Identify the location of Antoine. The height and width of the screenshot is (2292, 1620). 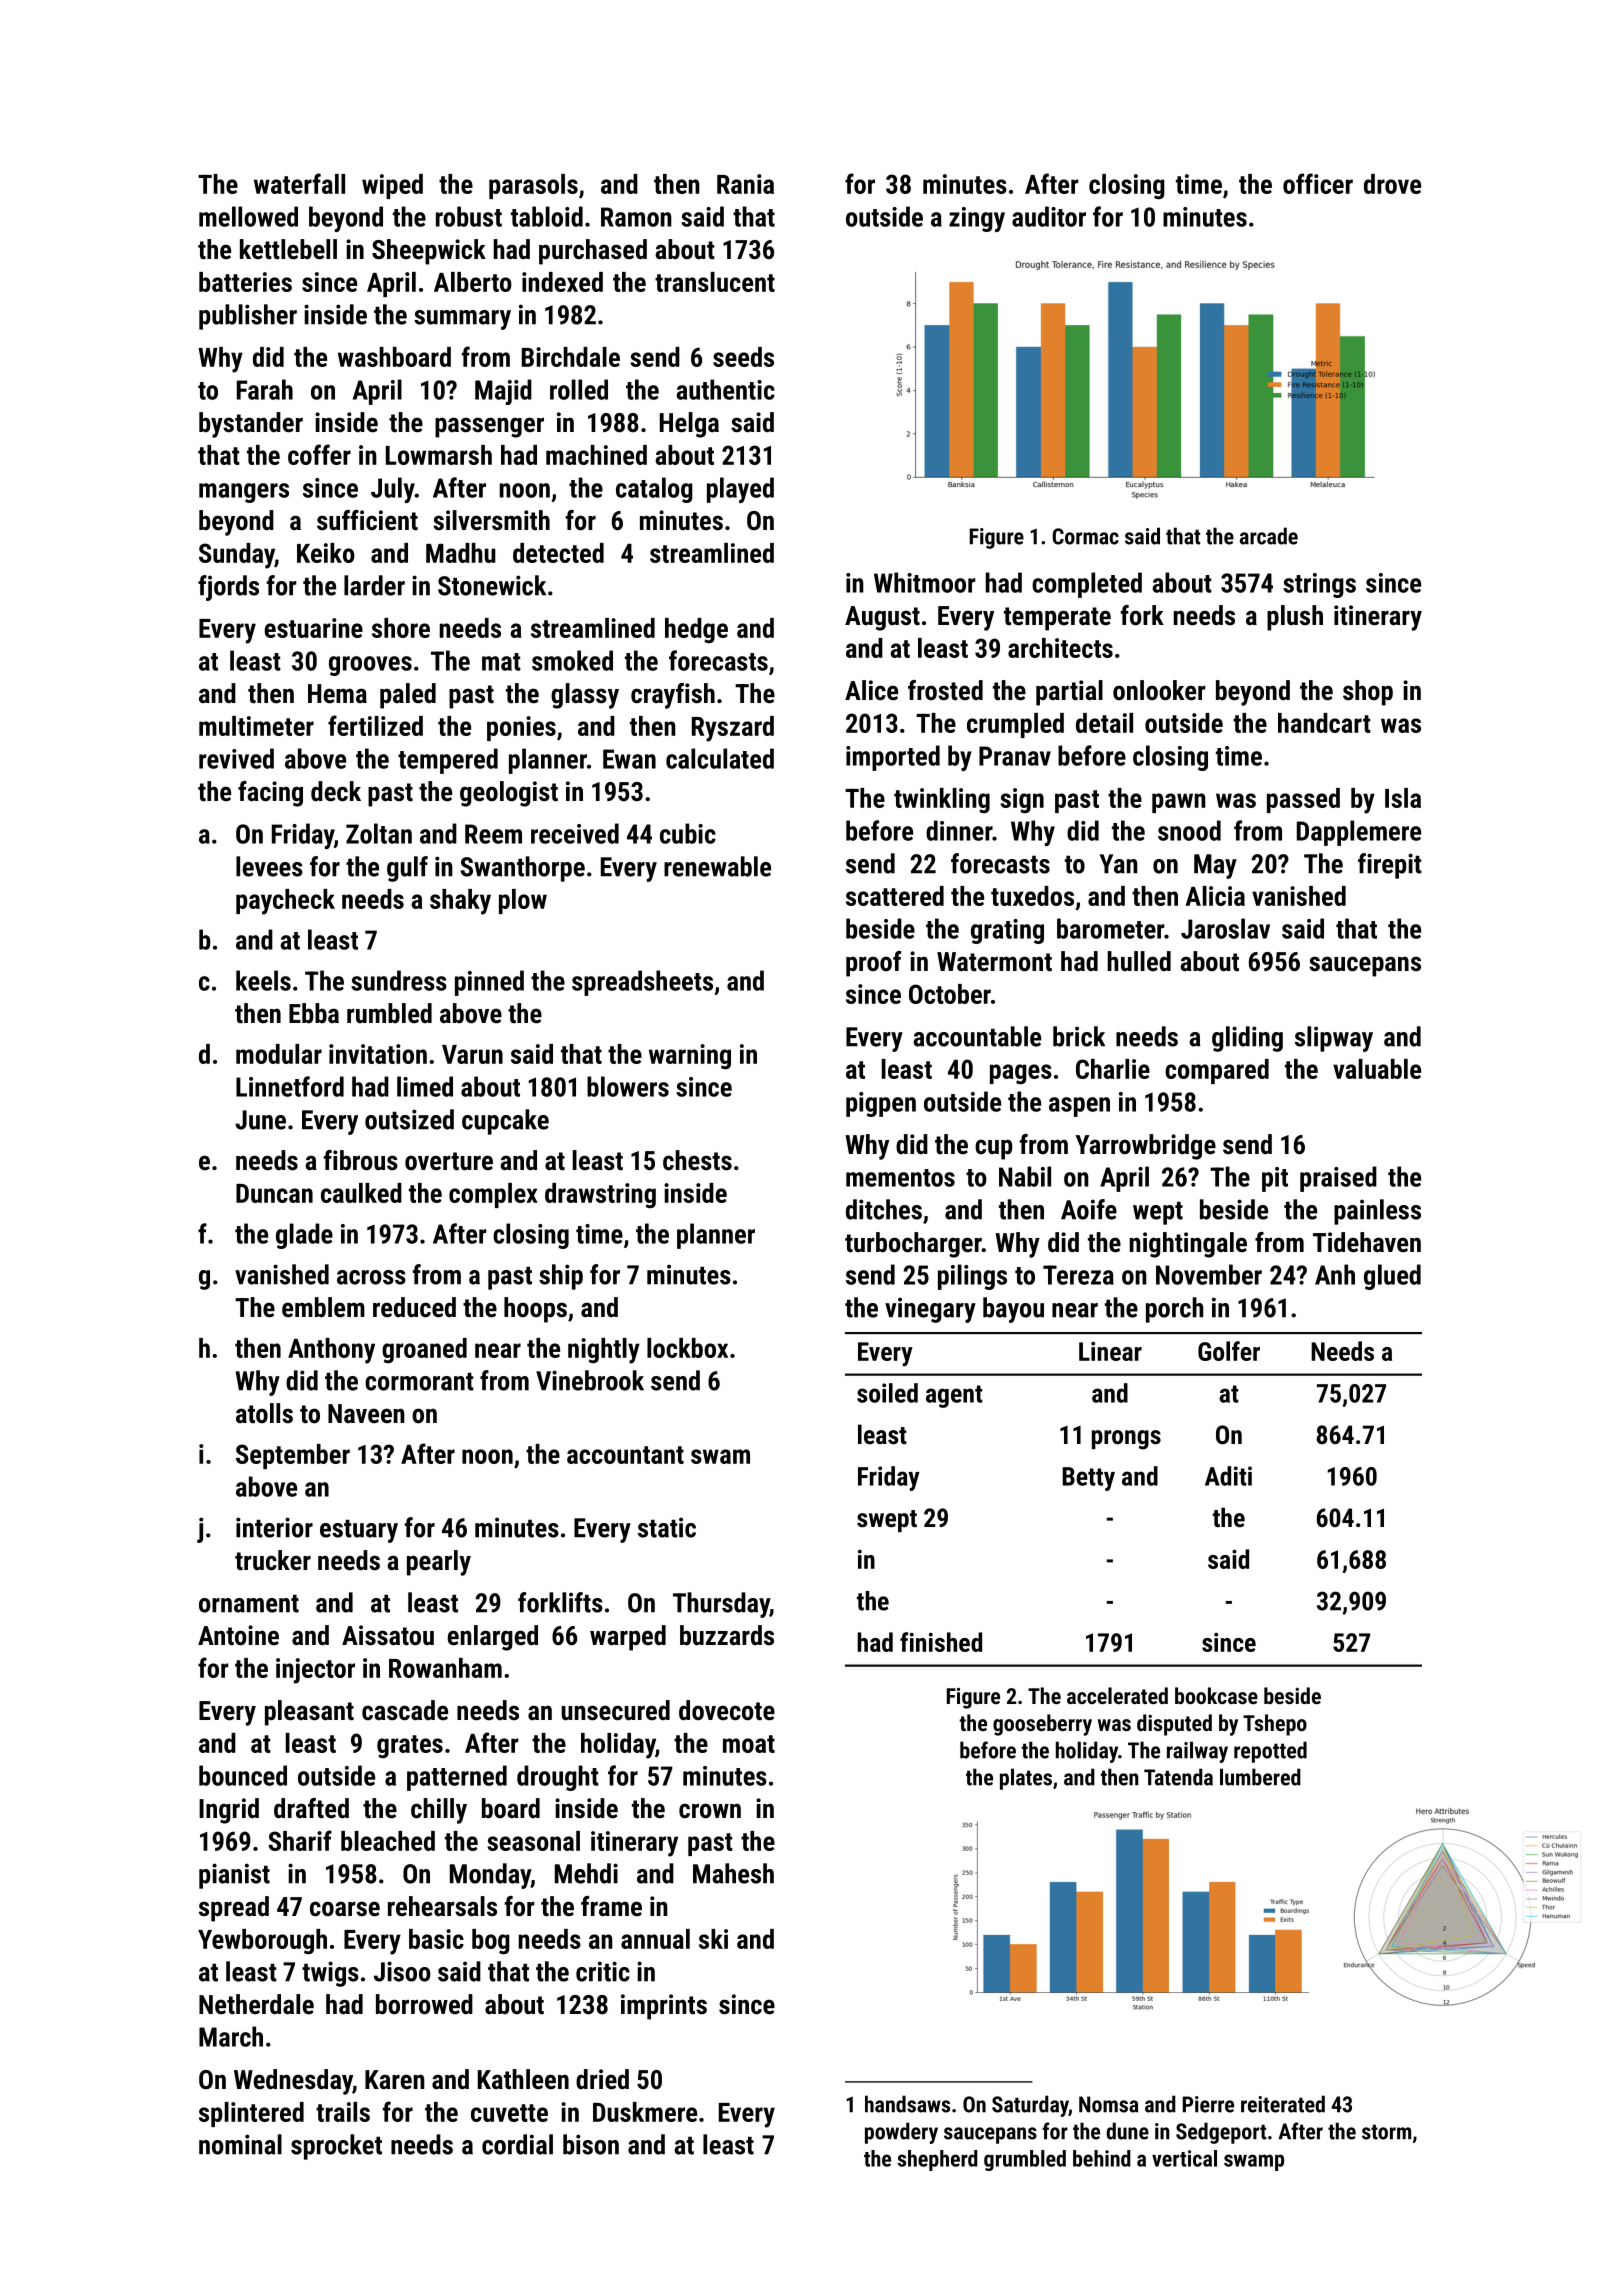
(238, 1635).
